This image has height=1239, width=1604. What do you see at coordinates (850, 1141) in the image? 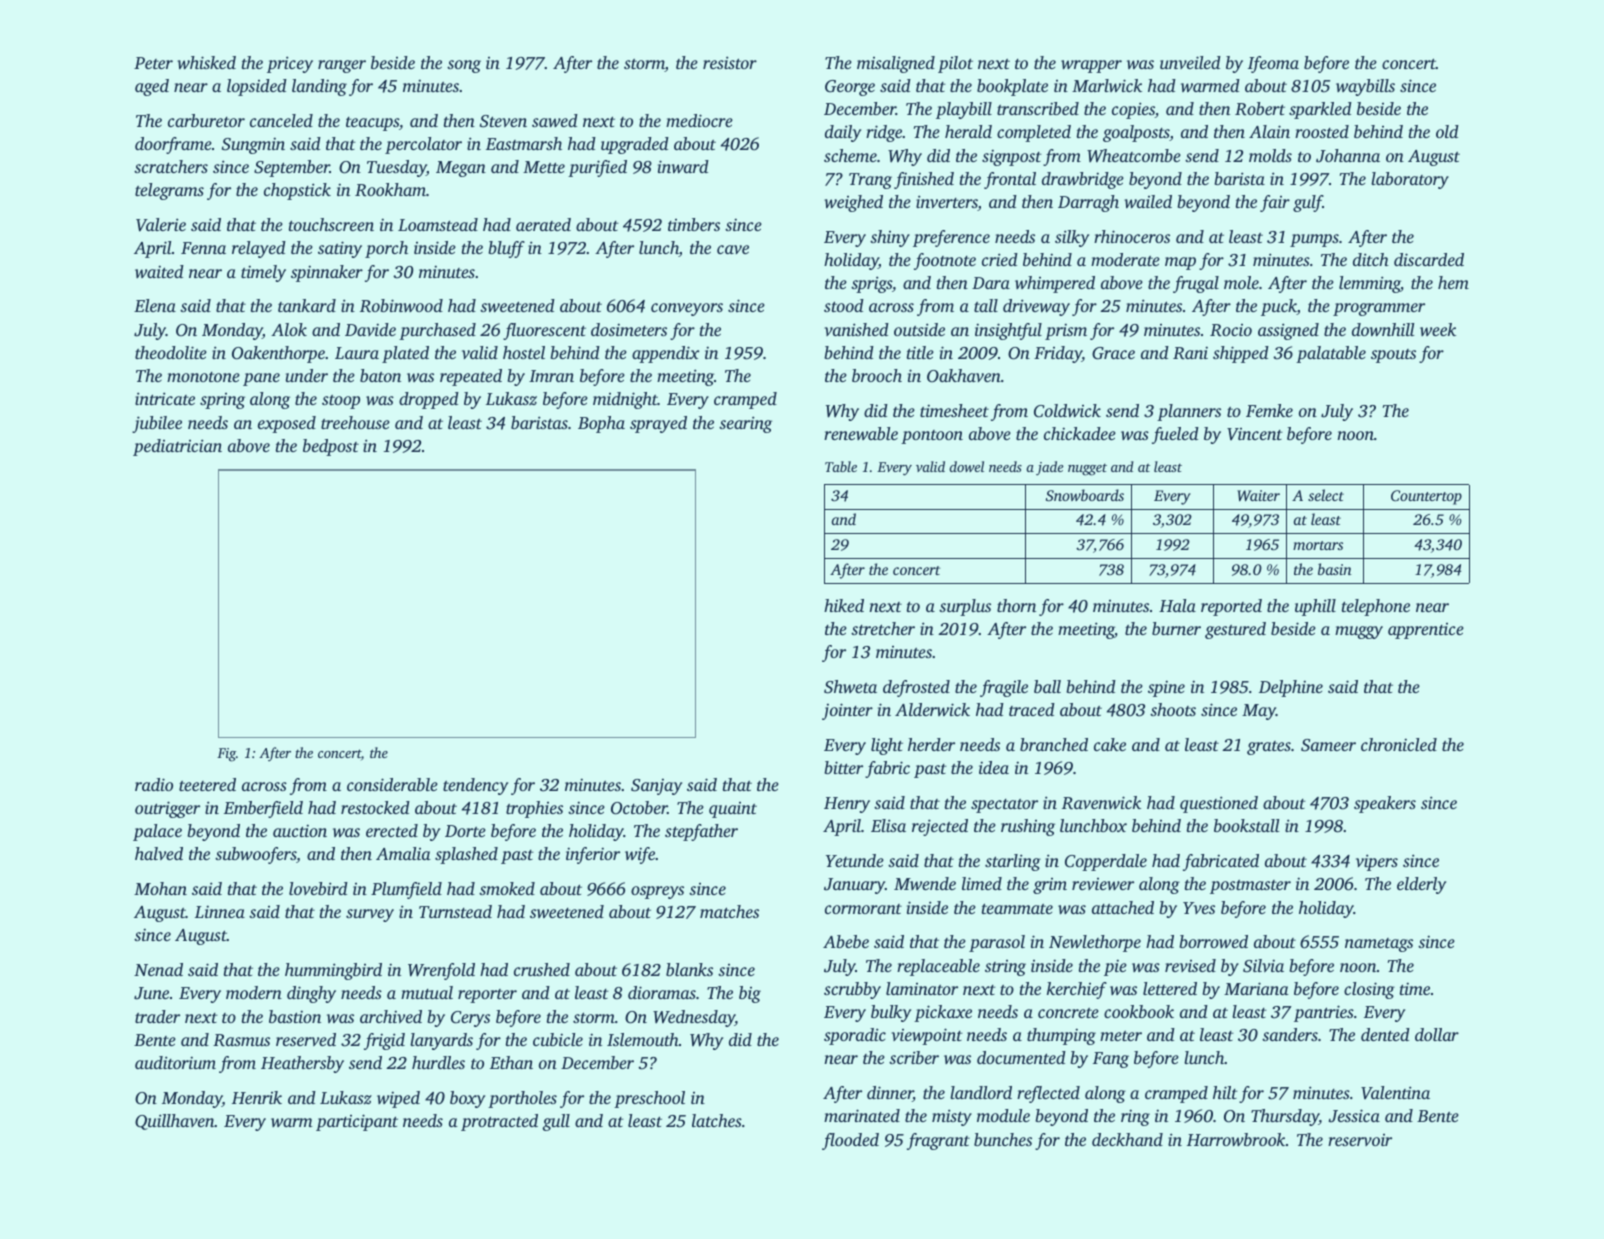
I see `flooded` at bounding box center [850, 1141].
